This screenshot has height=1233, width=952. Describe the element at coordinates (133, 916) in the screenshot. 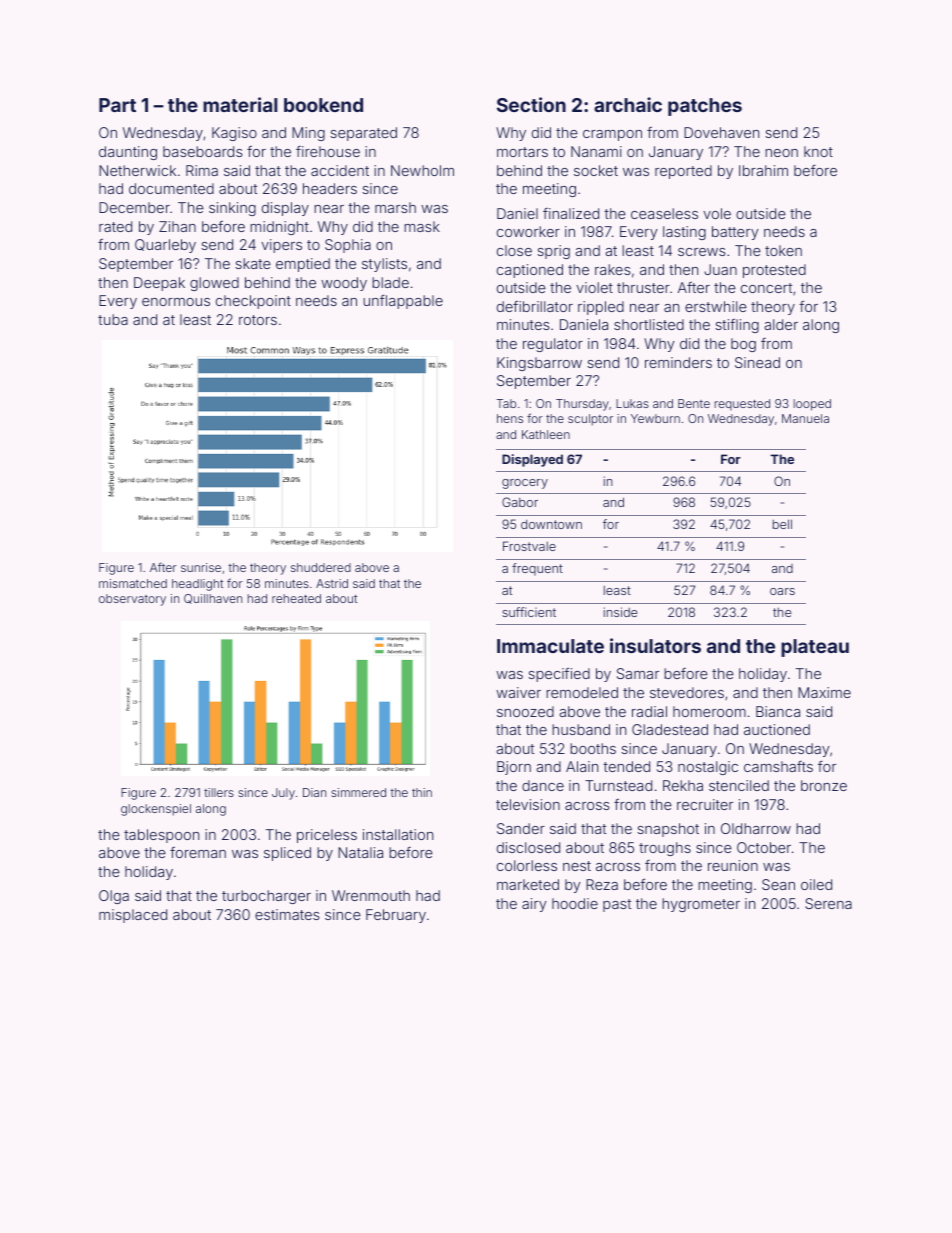

I see `misplaced` at that location.
